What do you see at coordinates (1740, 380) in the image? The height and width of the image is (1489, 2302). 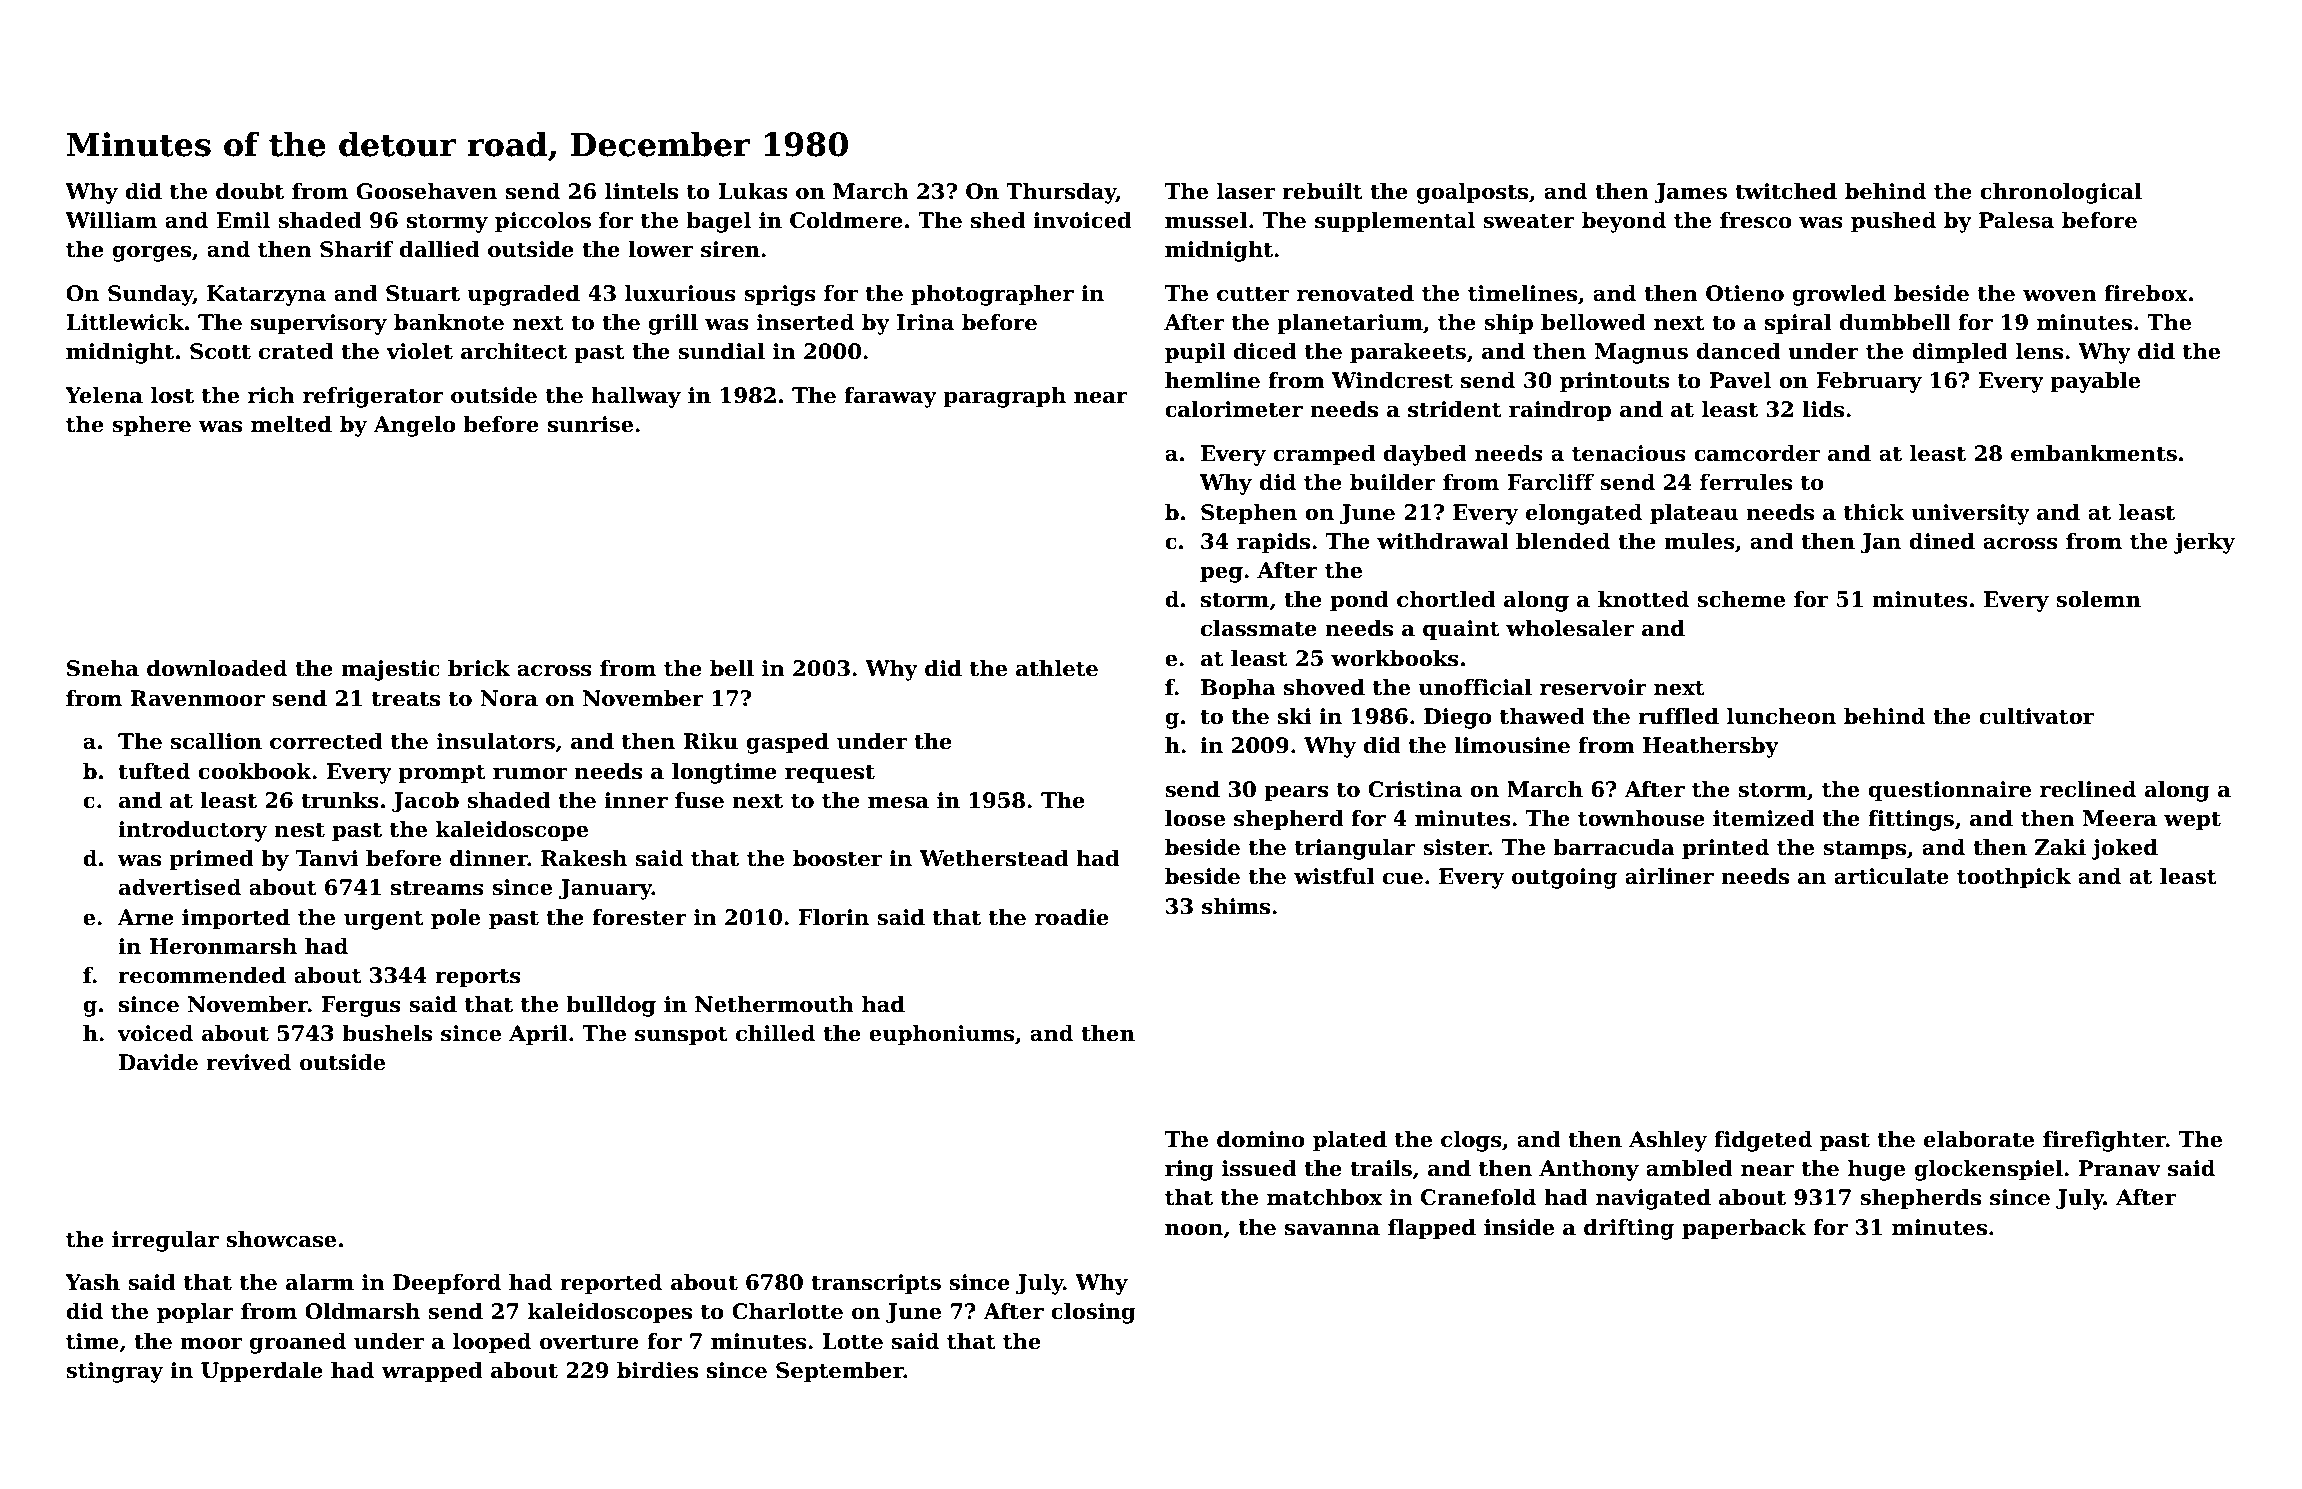 I see `Pavel` at bounding box center [1740, 380].
